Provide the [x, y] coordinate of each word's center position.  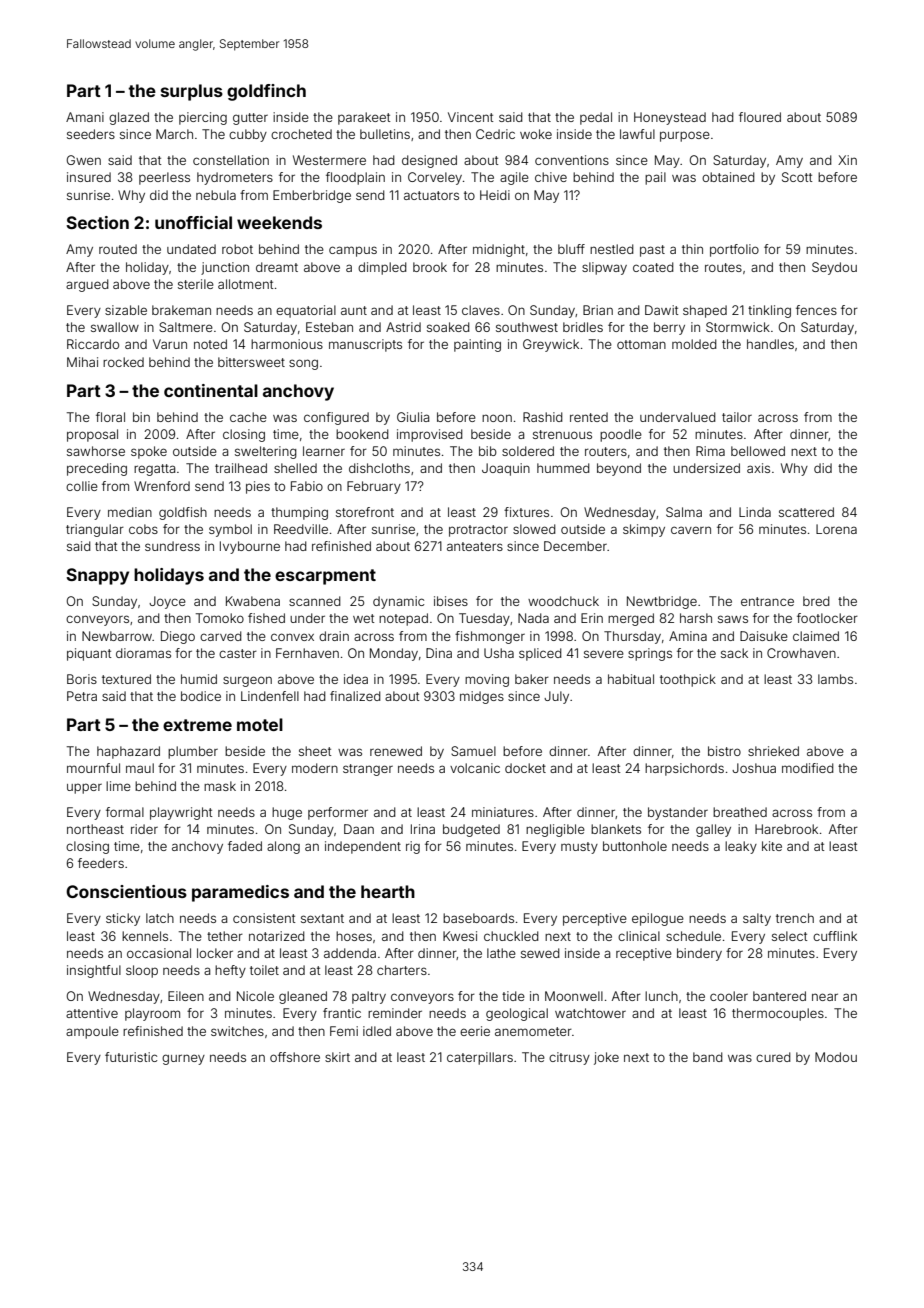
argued [87, 285]
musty [579, 848]
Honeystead [670, 118]
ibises [451, 601]
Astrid [403, 327]
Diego [178, 637]
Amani [85, 117]
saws [733, 619]
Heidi [495, 195]
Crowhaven [801, 653]
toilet [264, 970]
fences [816, 310]
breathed [740, 812]
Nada [533, 618]
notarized [277, 936]
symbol [230, 530]
